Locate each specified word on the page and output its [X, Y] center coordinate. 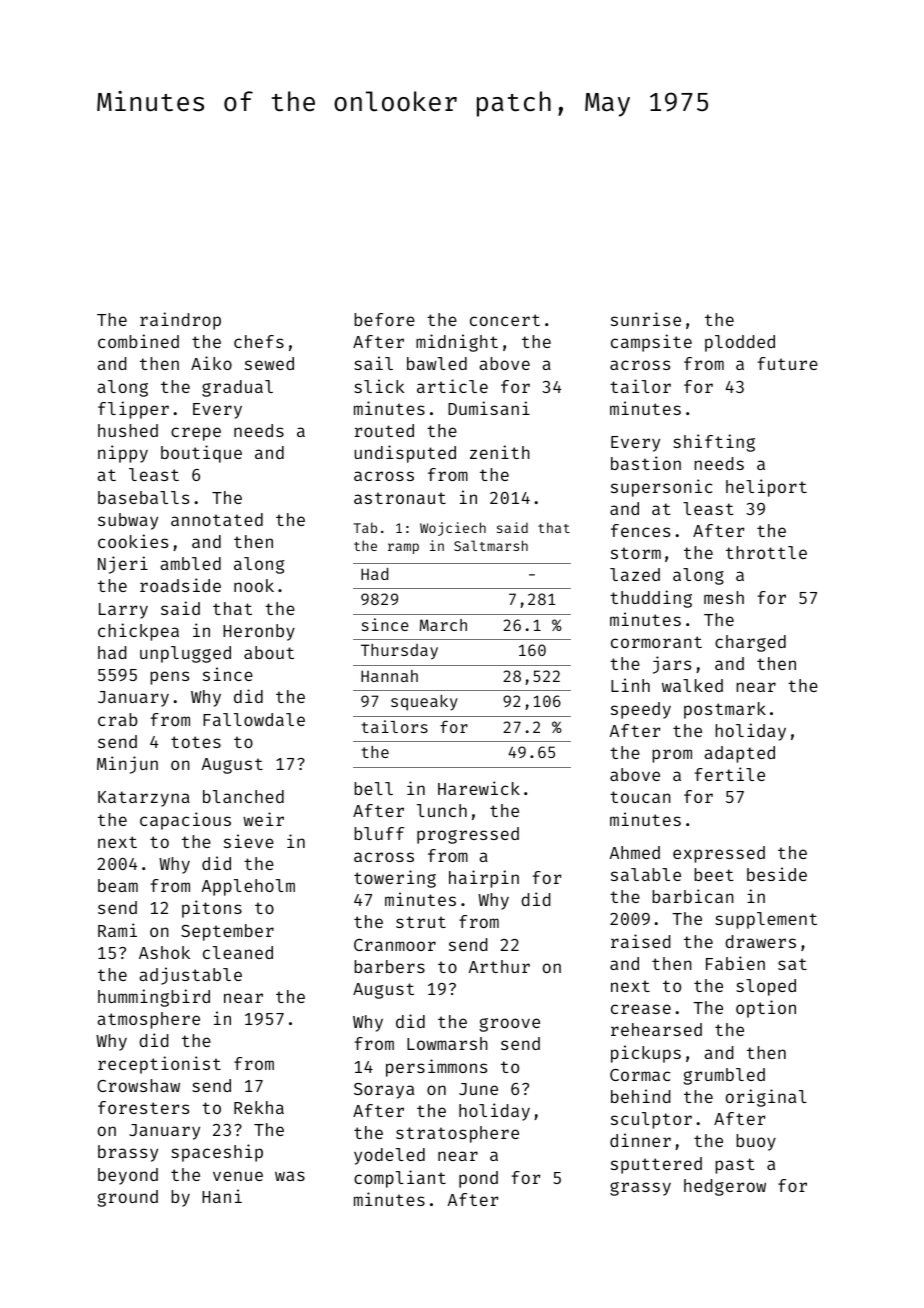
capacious [185, 821]
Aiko [211, 363]
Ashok [164, 952]
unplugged [185, 654]
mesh [724, 597]
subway [128, 521]
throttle [766, 552]
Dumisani [489, 408]
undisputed [405, 454]
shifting [714, 443]
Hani [222, 1196]
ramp [403, 548]
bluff [379, 833]
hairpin [484, 879]
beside [777, 874]
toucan [640, 797]
